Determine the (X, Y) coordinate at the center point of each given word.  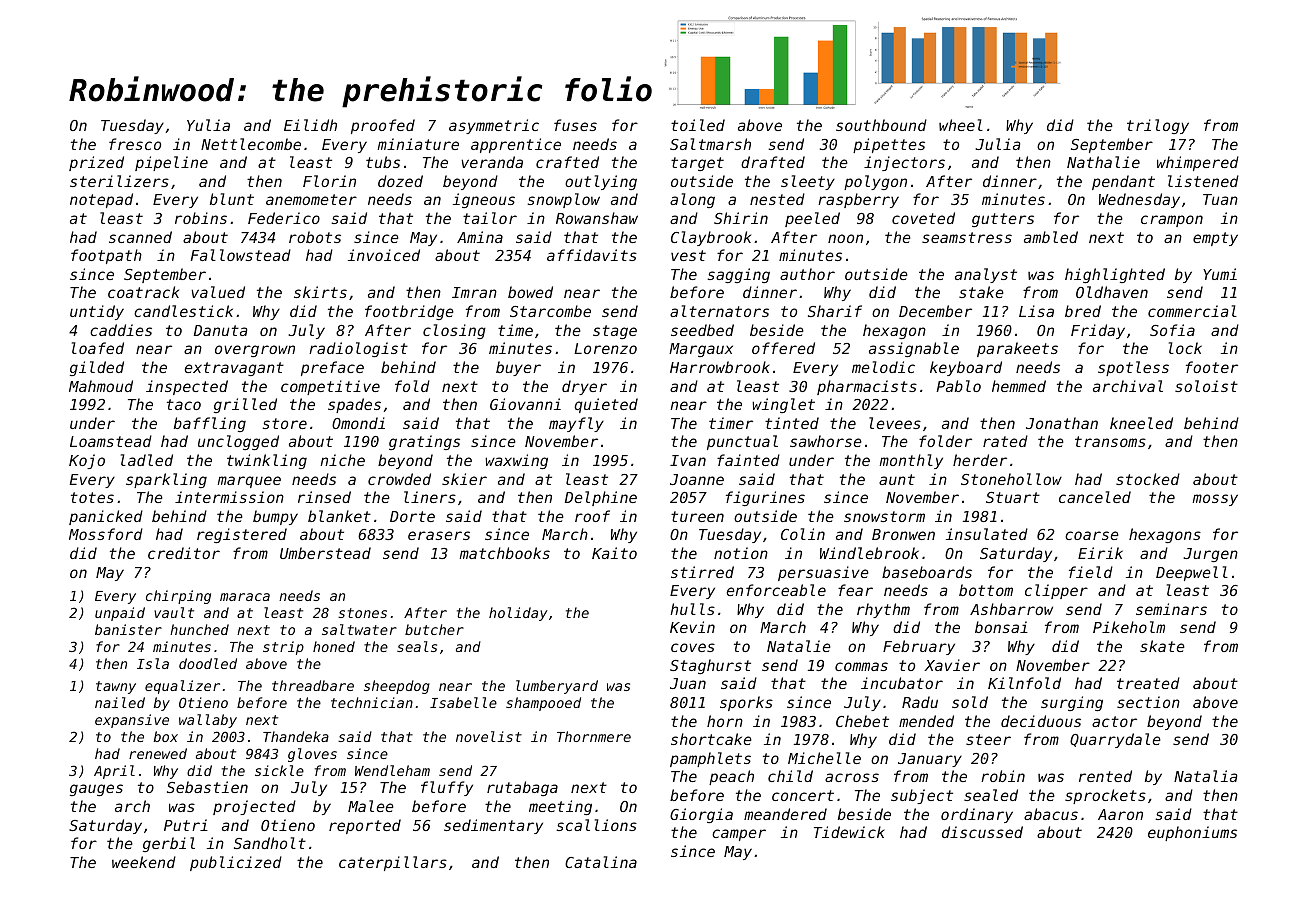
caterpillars (393, 863)
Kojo (87, 461)
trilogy (1158, 126)
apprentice (516, 145)
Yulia (208, 125)
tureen (697, 516)
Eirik (1100, 553)
